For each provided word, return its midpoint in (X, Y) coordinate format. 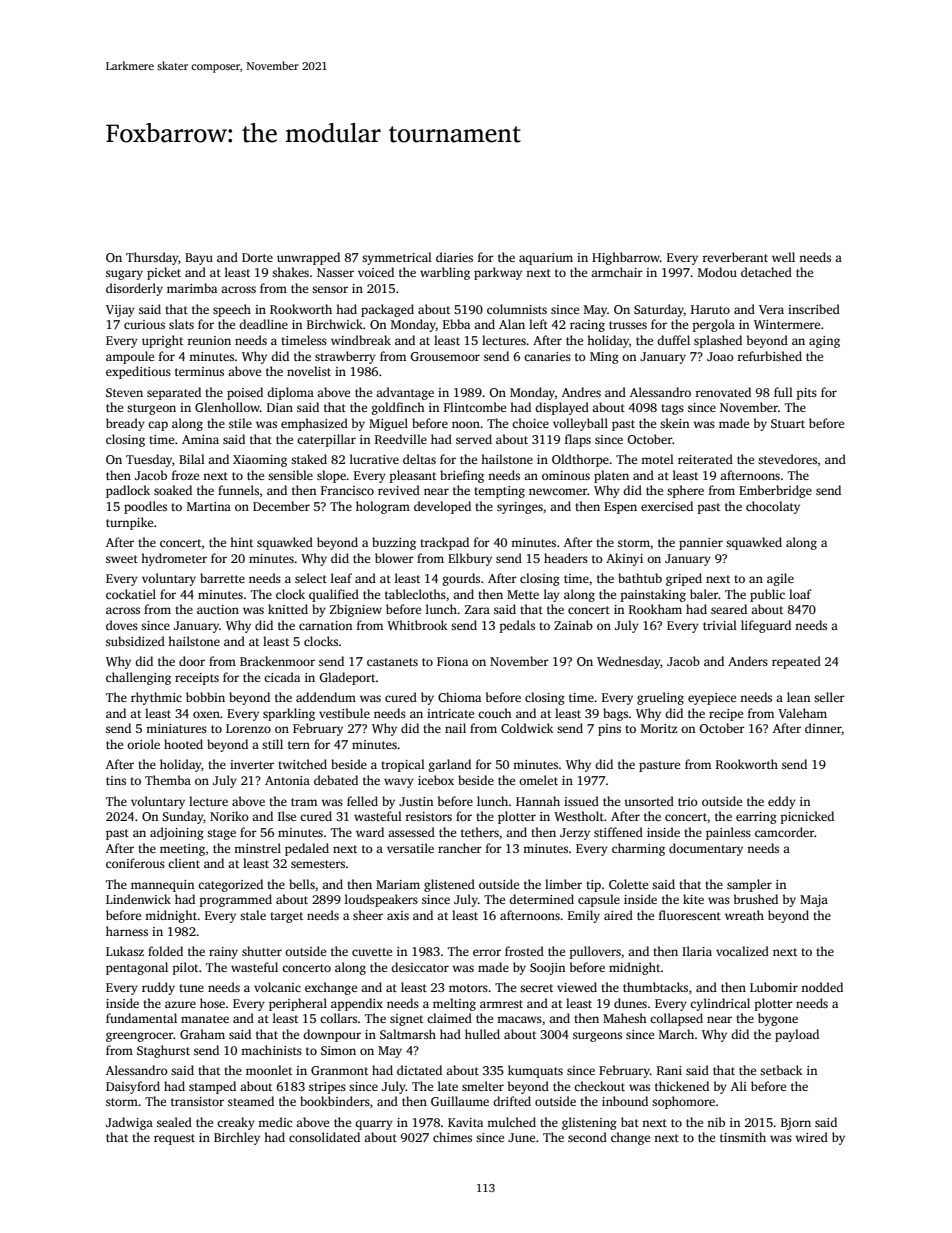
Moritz (659, 728)
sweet (122, 559)
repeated (796, 662)
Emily (584, 916)
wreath (744, 915)
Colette (628, 884)
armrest (501, 1004)
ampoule (130, 357)
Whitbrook (417, 625)
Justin (416, 801)
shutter (262, 951)
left (538, 324)
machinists (271, 1050)
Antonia (287, 780)
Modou (717, 272)
